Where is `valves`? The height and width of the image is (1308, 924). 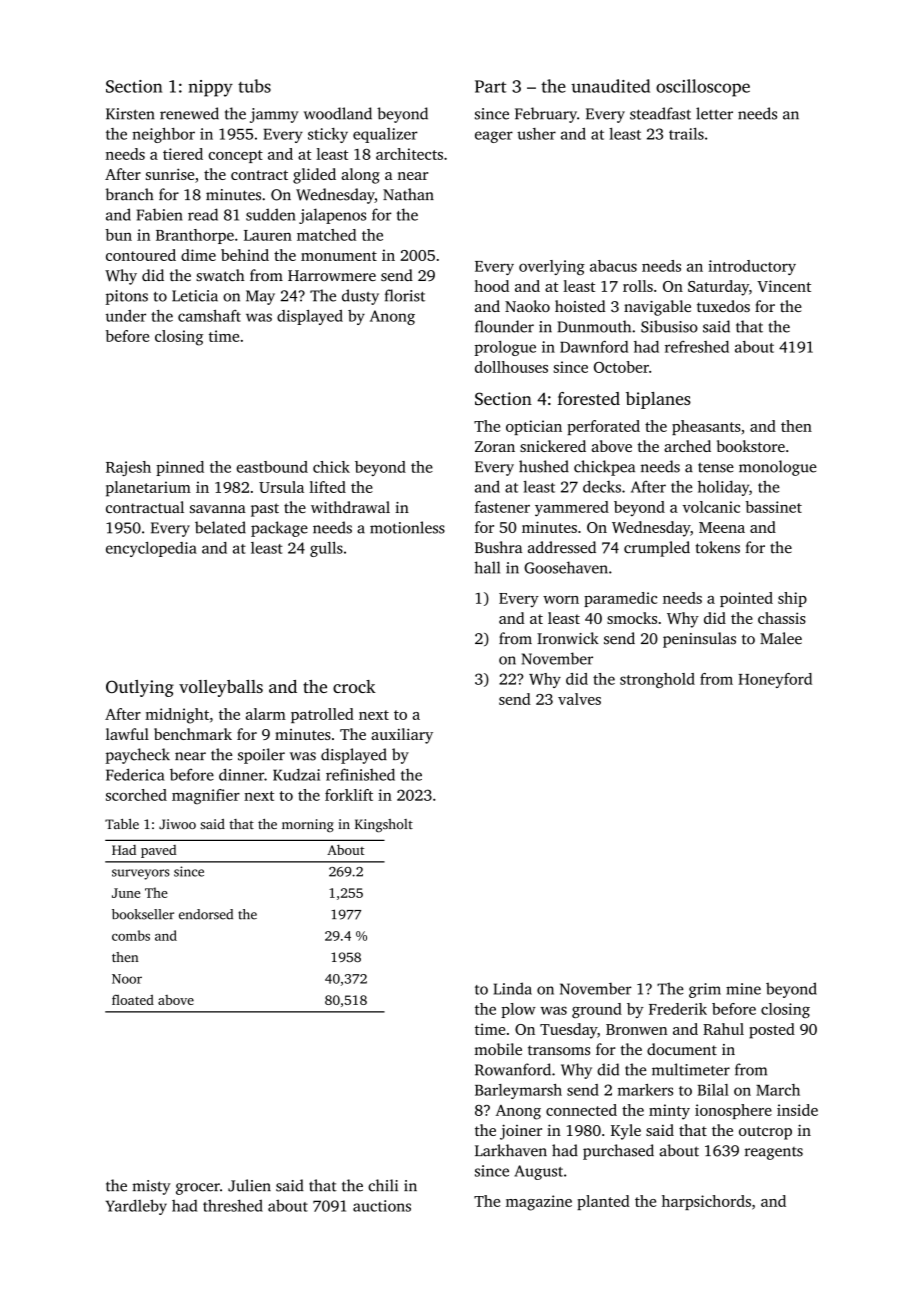
valves is located at coordinates (579, 699).
